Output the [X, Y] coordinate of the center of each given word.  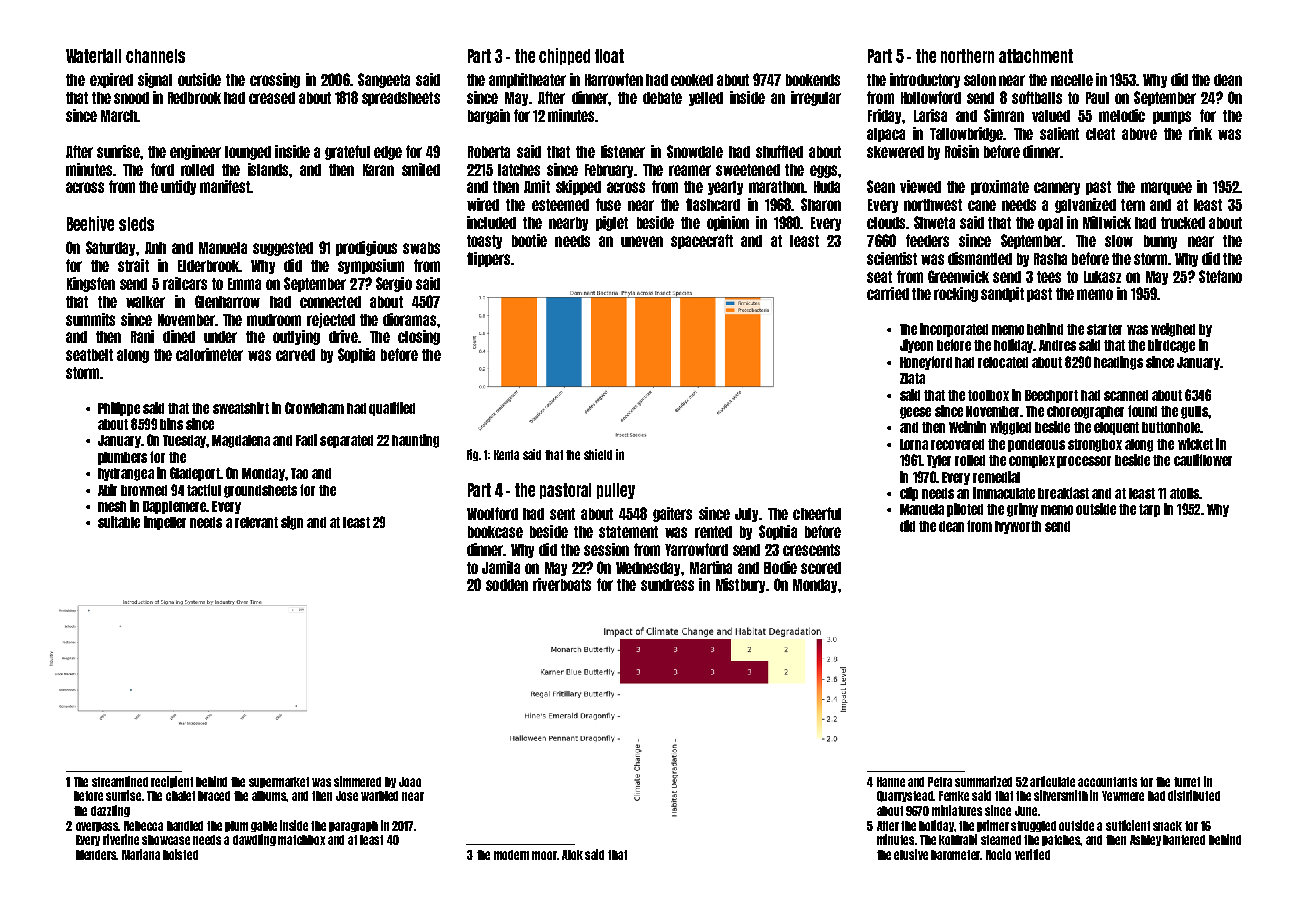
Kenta [506, 455]
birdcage [1171, 346]
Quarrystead [905, 796]
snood [131, 98]
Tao [299, 473]
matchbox [301, 840]
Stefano [1220, 276]
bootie [529, 240]
